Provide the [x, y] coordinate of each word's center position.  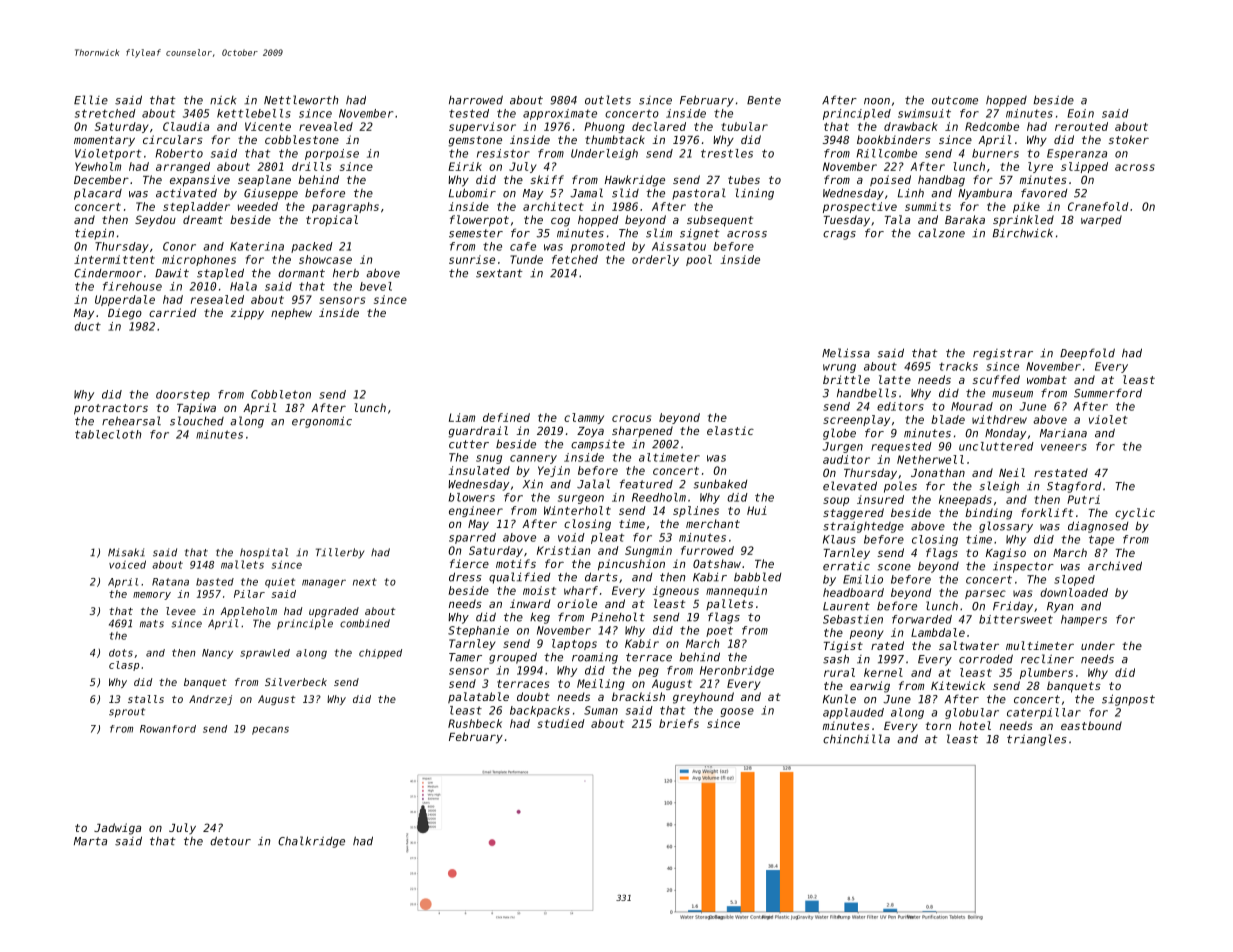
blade [948, 419]
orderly [655, 260]
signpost [1128, 700]
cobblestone [302, 139]
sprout [127, 713]
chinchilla [856, 739]
